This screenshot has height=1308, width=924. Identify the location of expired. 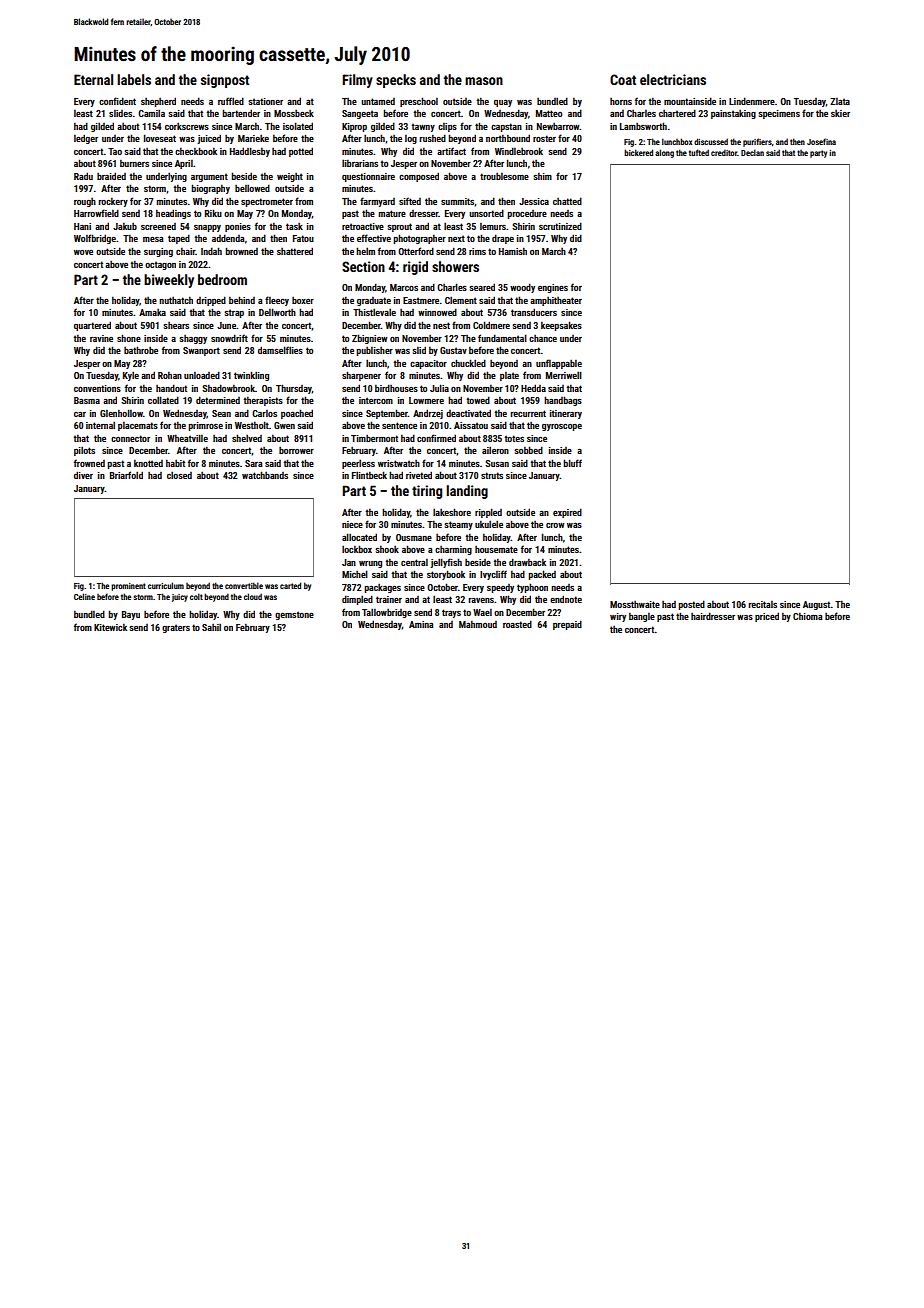
(567, 513).
